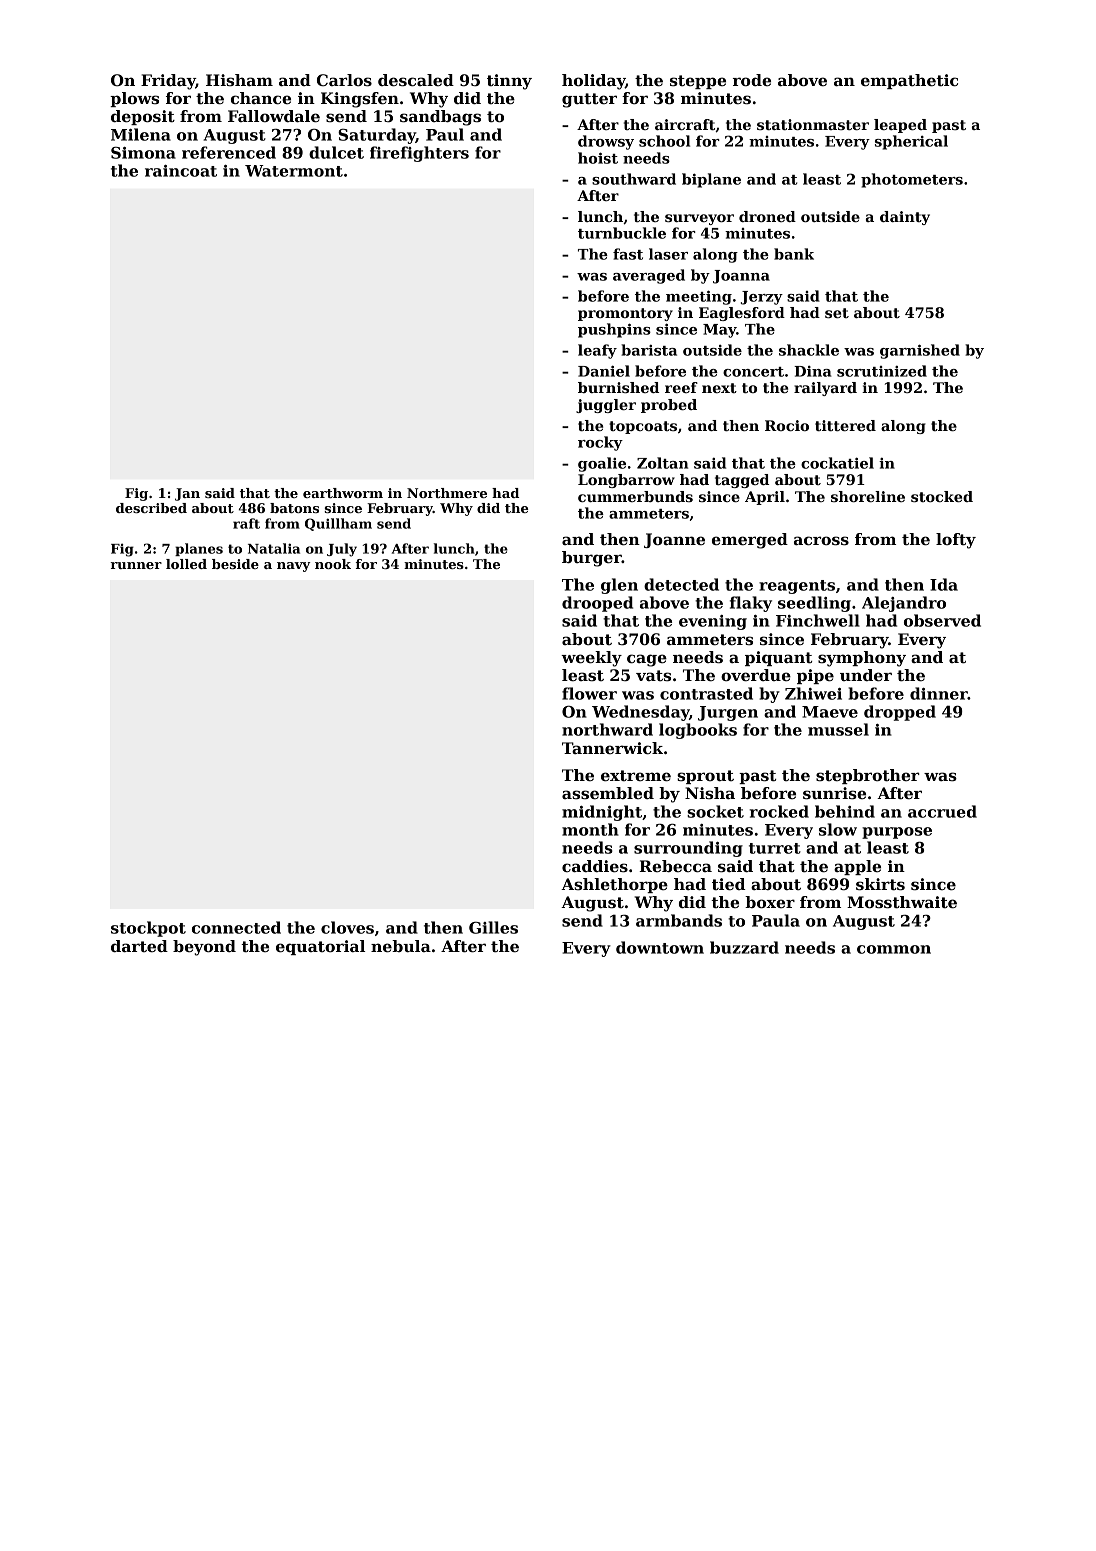  What do you see at coordinates (602, 464) in the screenshot?
I see `goalie` at bounding box center [602, 464].
